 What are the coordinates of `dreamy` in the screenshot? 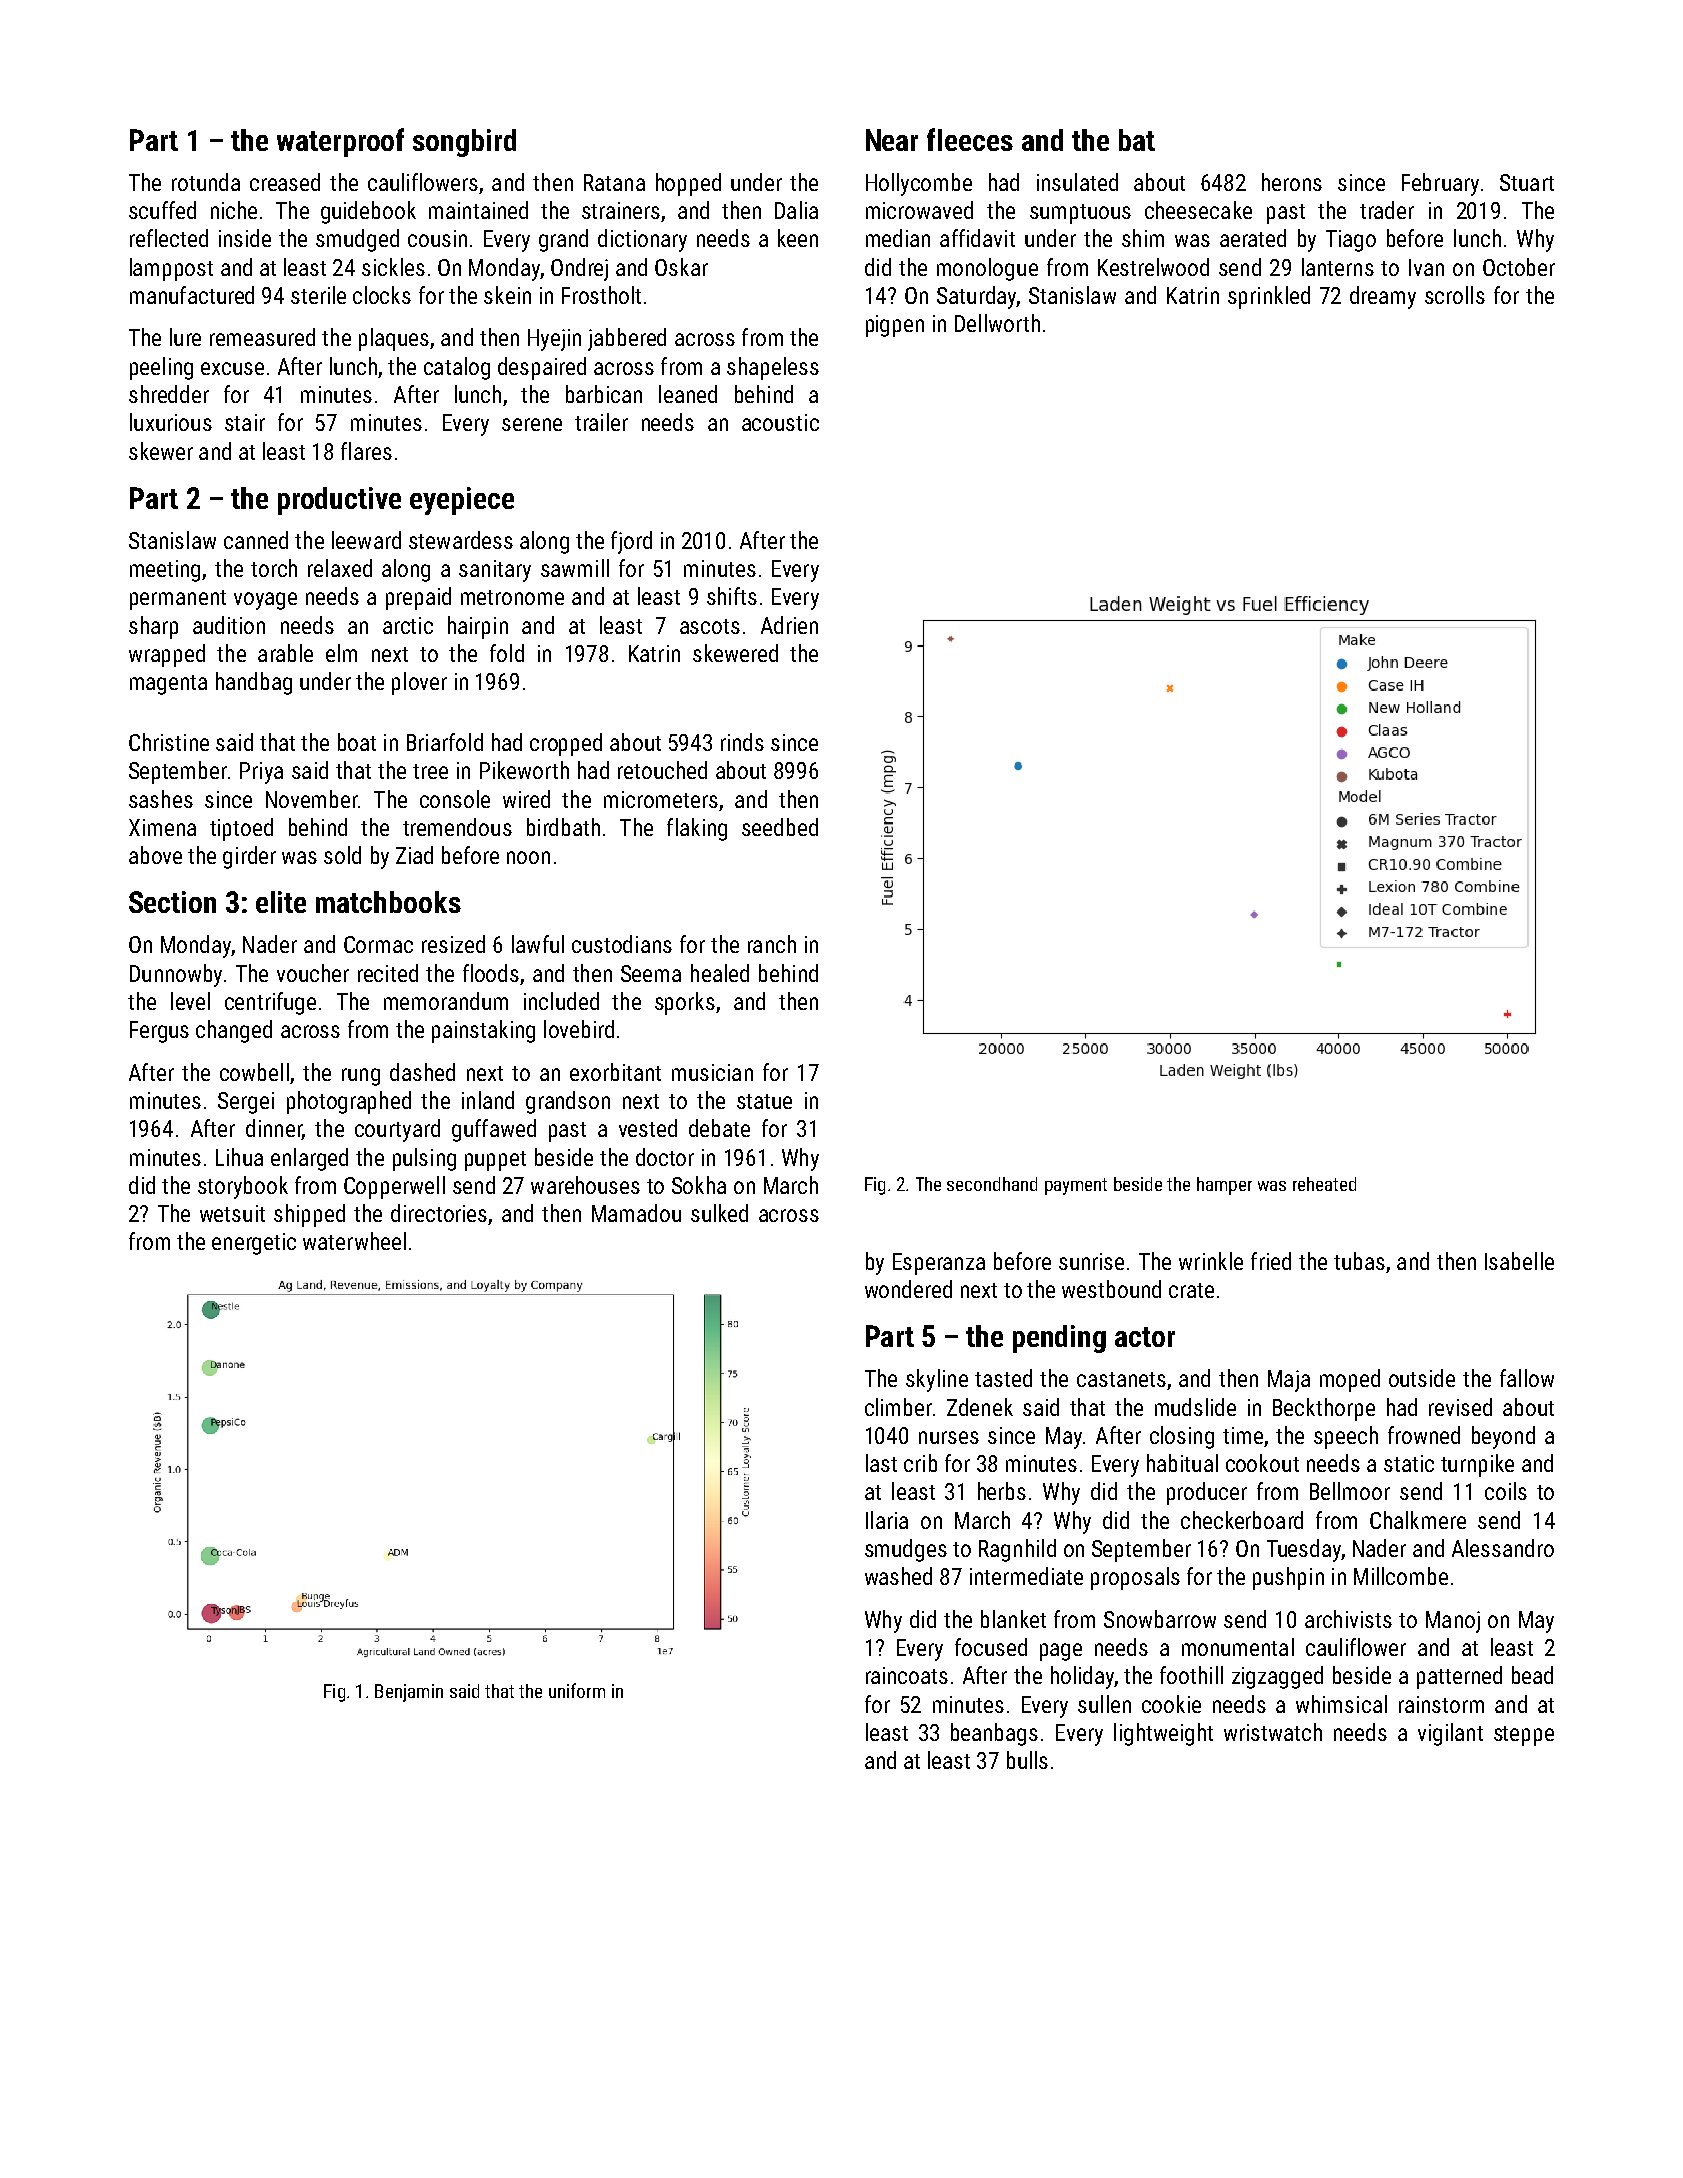 It's located at (1383, 297).
